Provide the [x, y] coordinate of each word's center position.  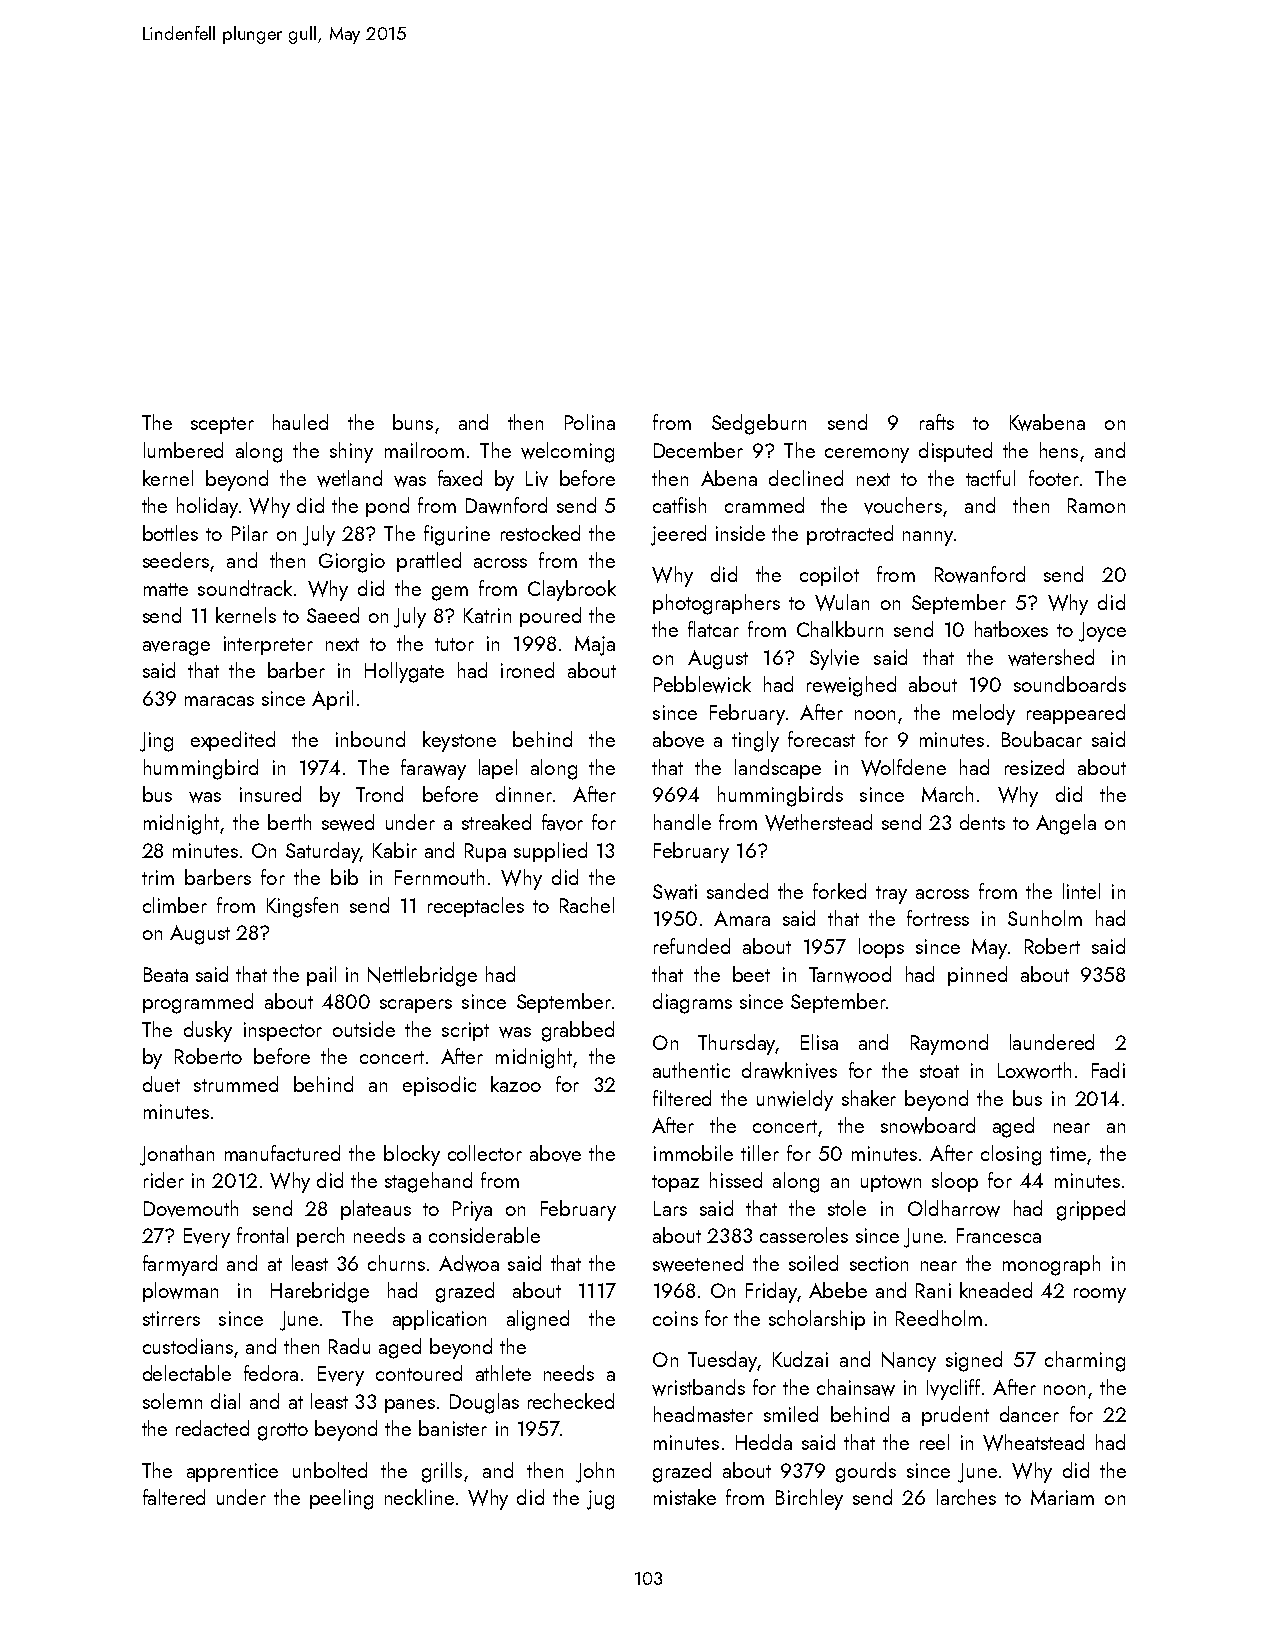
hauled [300, 422]
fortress [938, 918]
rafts [937, 422]
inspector [283, 1031]
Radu [349, 1346]
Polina [590, 422]
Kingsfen [302, 907]
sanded [737, 891]
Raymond [949, 1044]
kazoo [516, 1084]
